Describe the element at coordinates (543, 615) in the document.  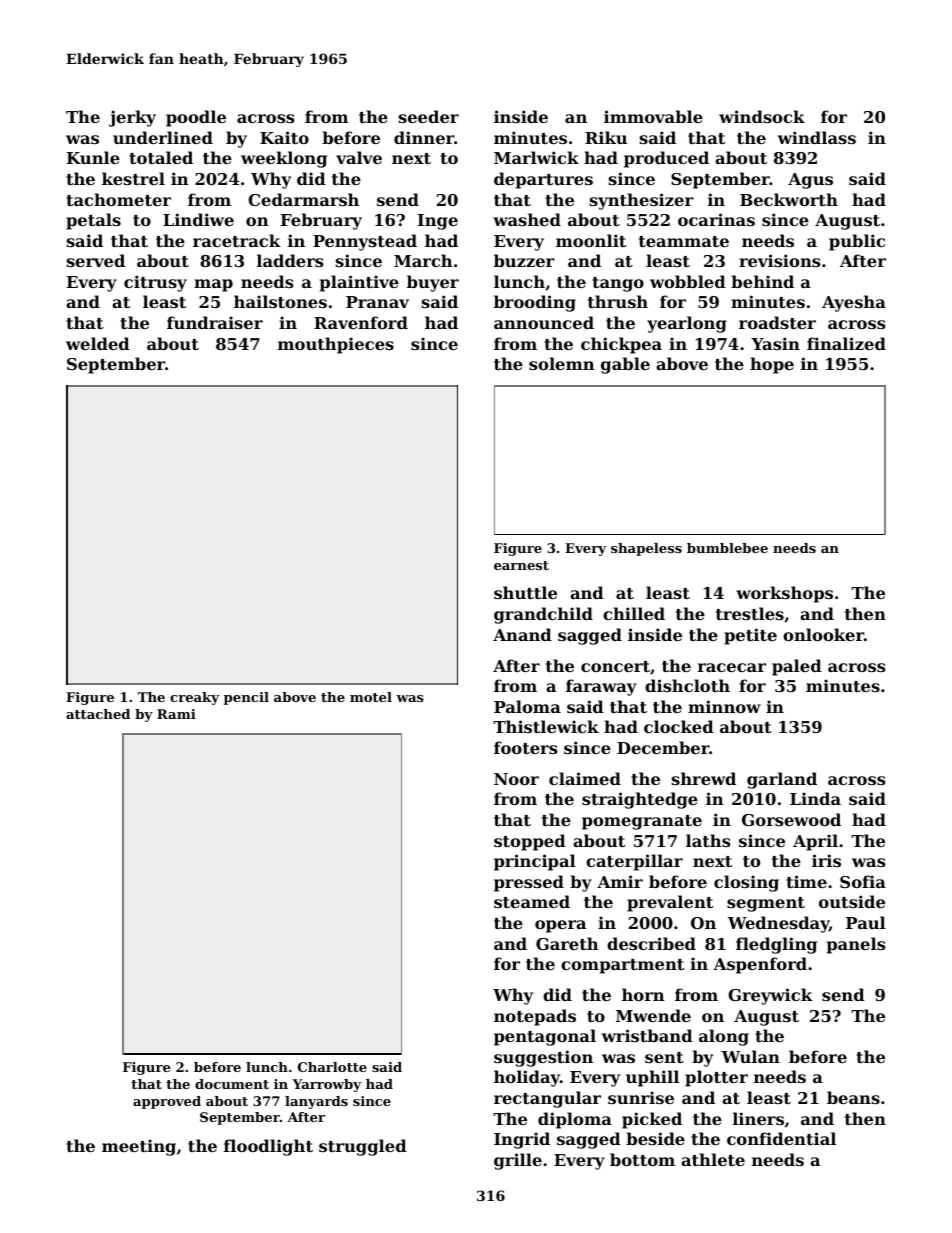
I see `grandchild` at that location.
